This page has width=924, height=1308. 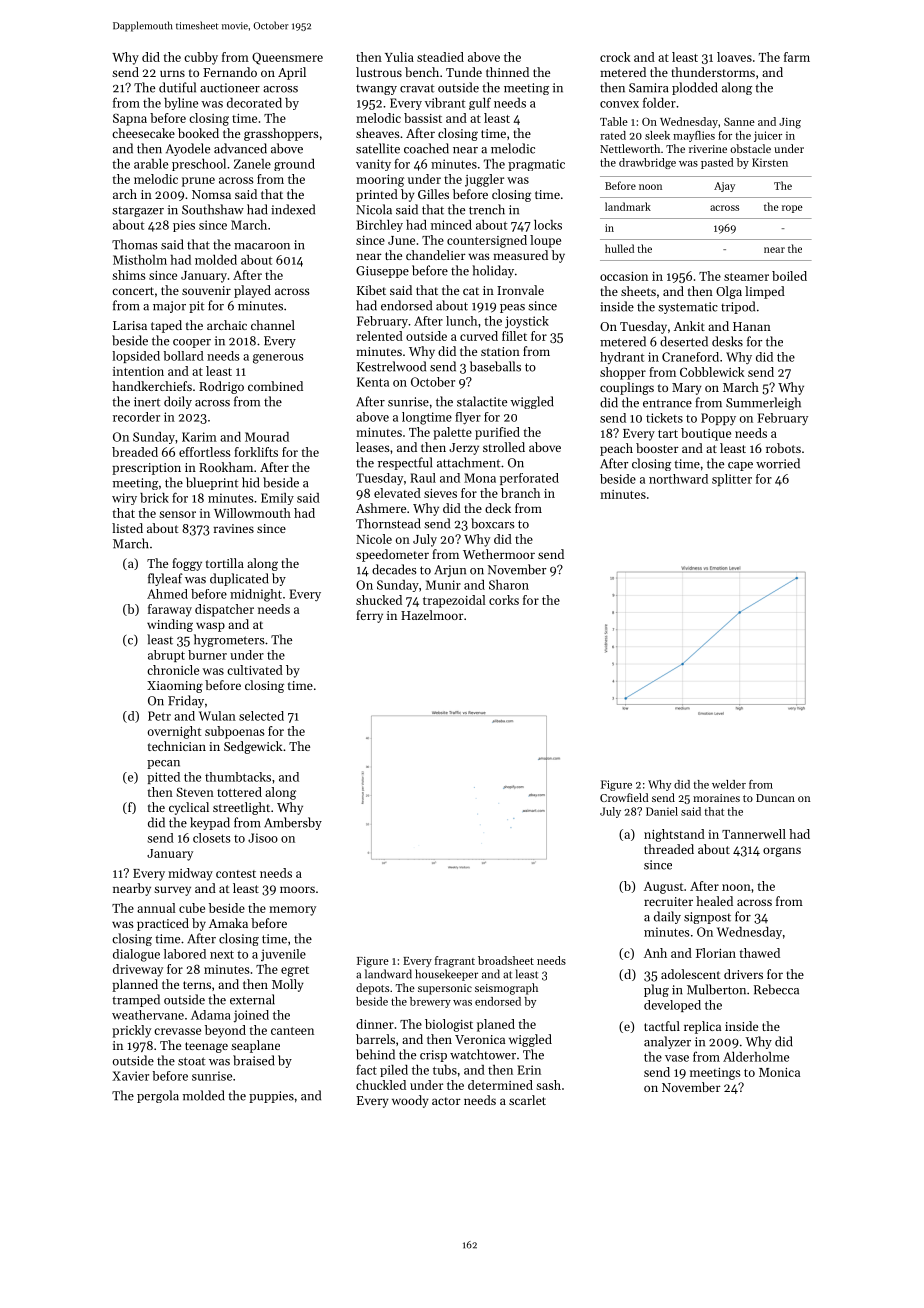 I want to click on pergola, so click(x=158, y=1096).
